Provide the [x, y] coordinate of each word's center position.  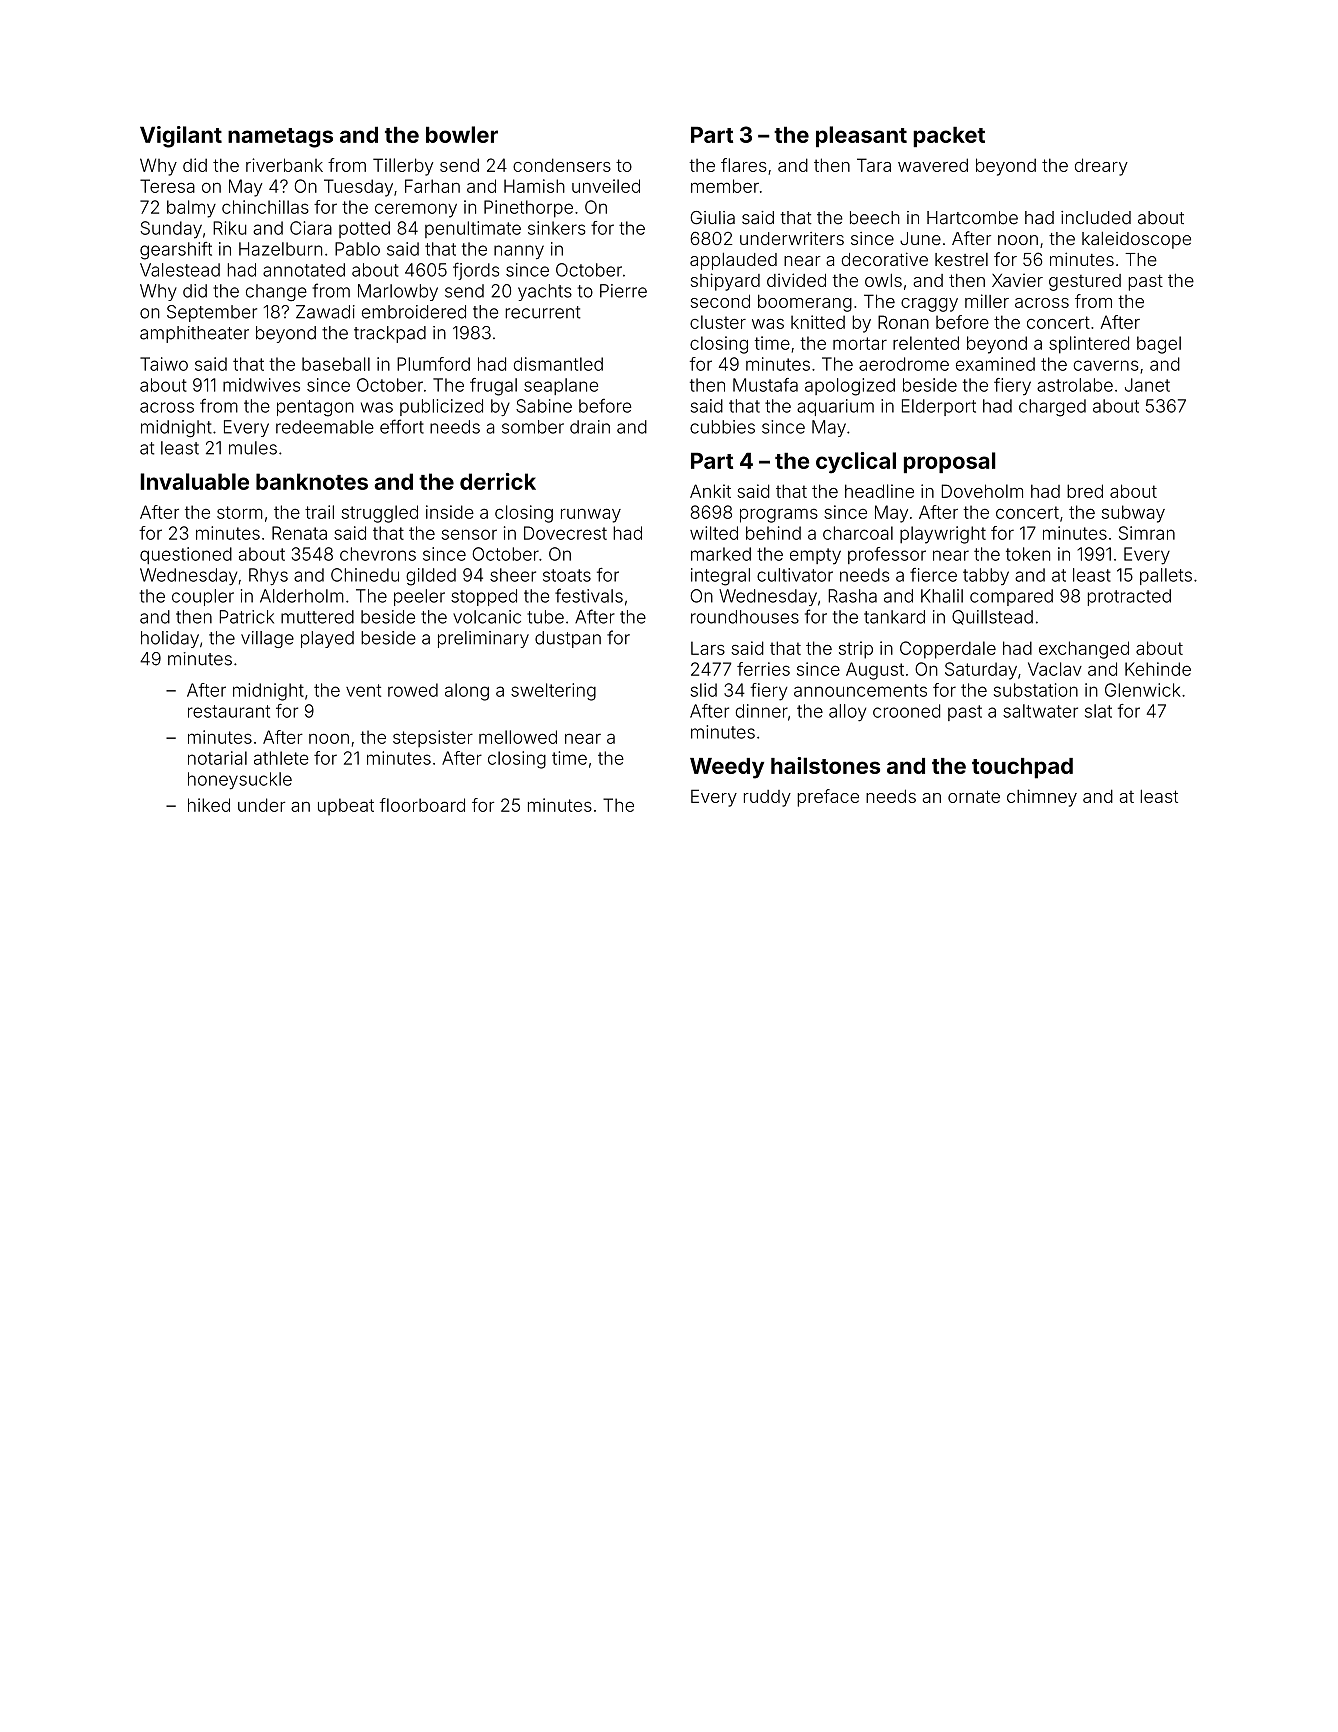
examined [995, 364]
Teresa [167, 186]
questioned [186, 555]
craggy [929, 305]
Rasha [852, 596]
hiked [209, 805]
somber [533, 427]
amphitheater [194, 334]
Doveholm [982, 491]
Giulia [712, 218]
